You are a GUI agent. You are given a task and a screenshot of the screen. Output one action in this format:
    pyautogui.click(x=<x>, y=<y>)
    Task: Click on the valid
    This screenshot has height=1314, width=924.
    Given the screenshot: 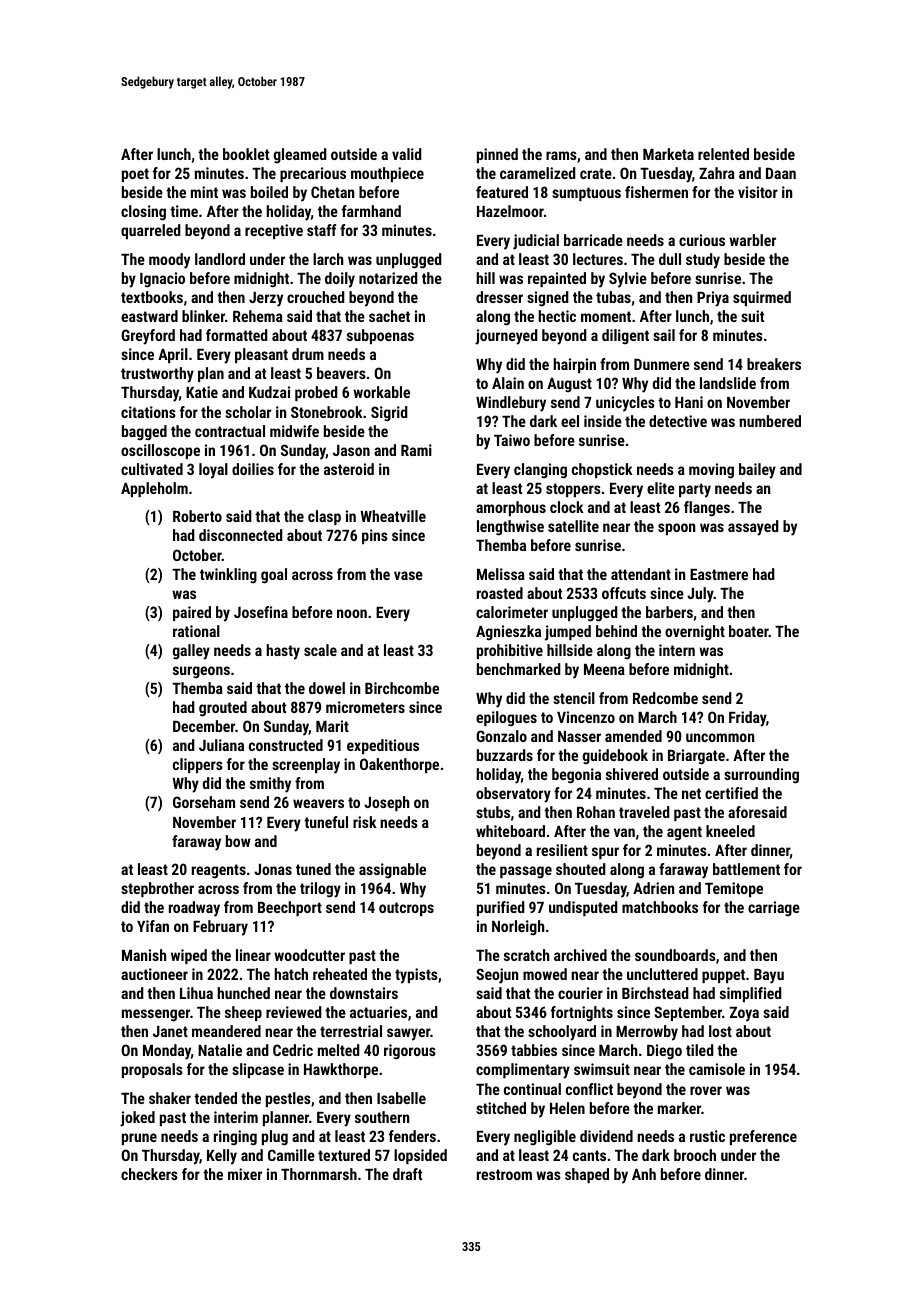 What is the action you would take?
    pyautogui.click(x=407, y=154)
